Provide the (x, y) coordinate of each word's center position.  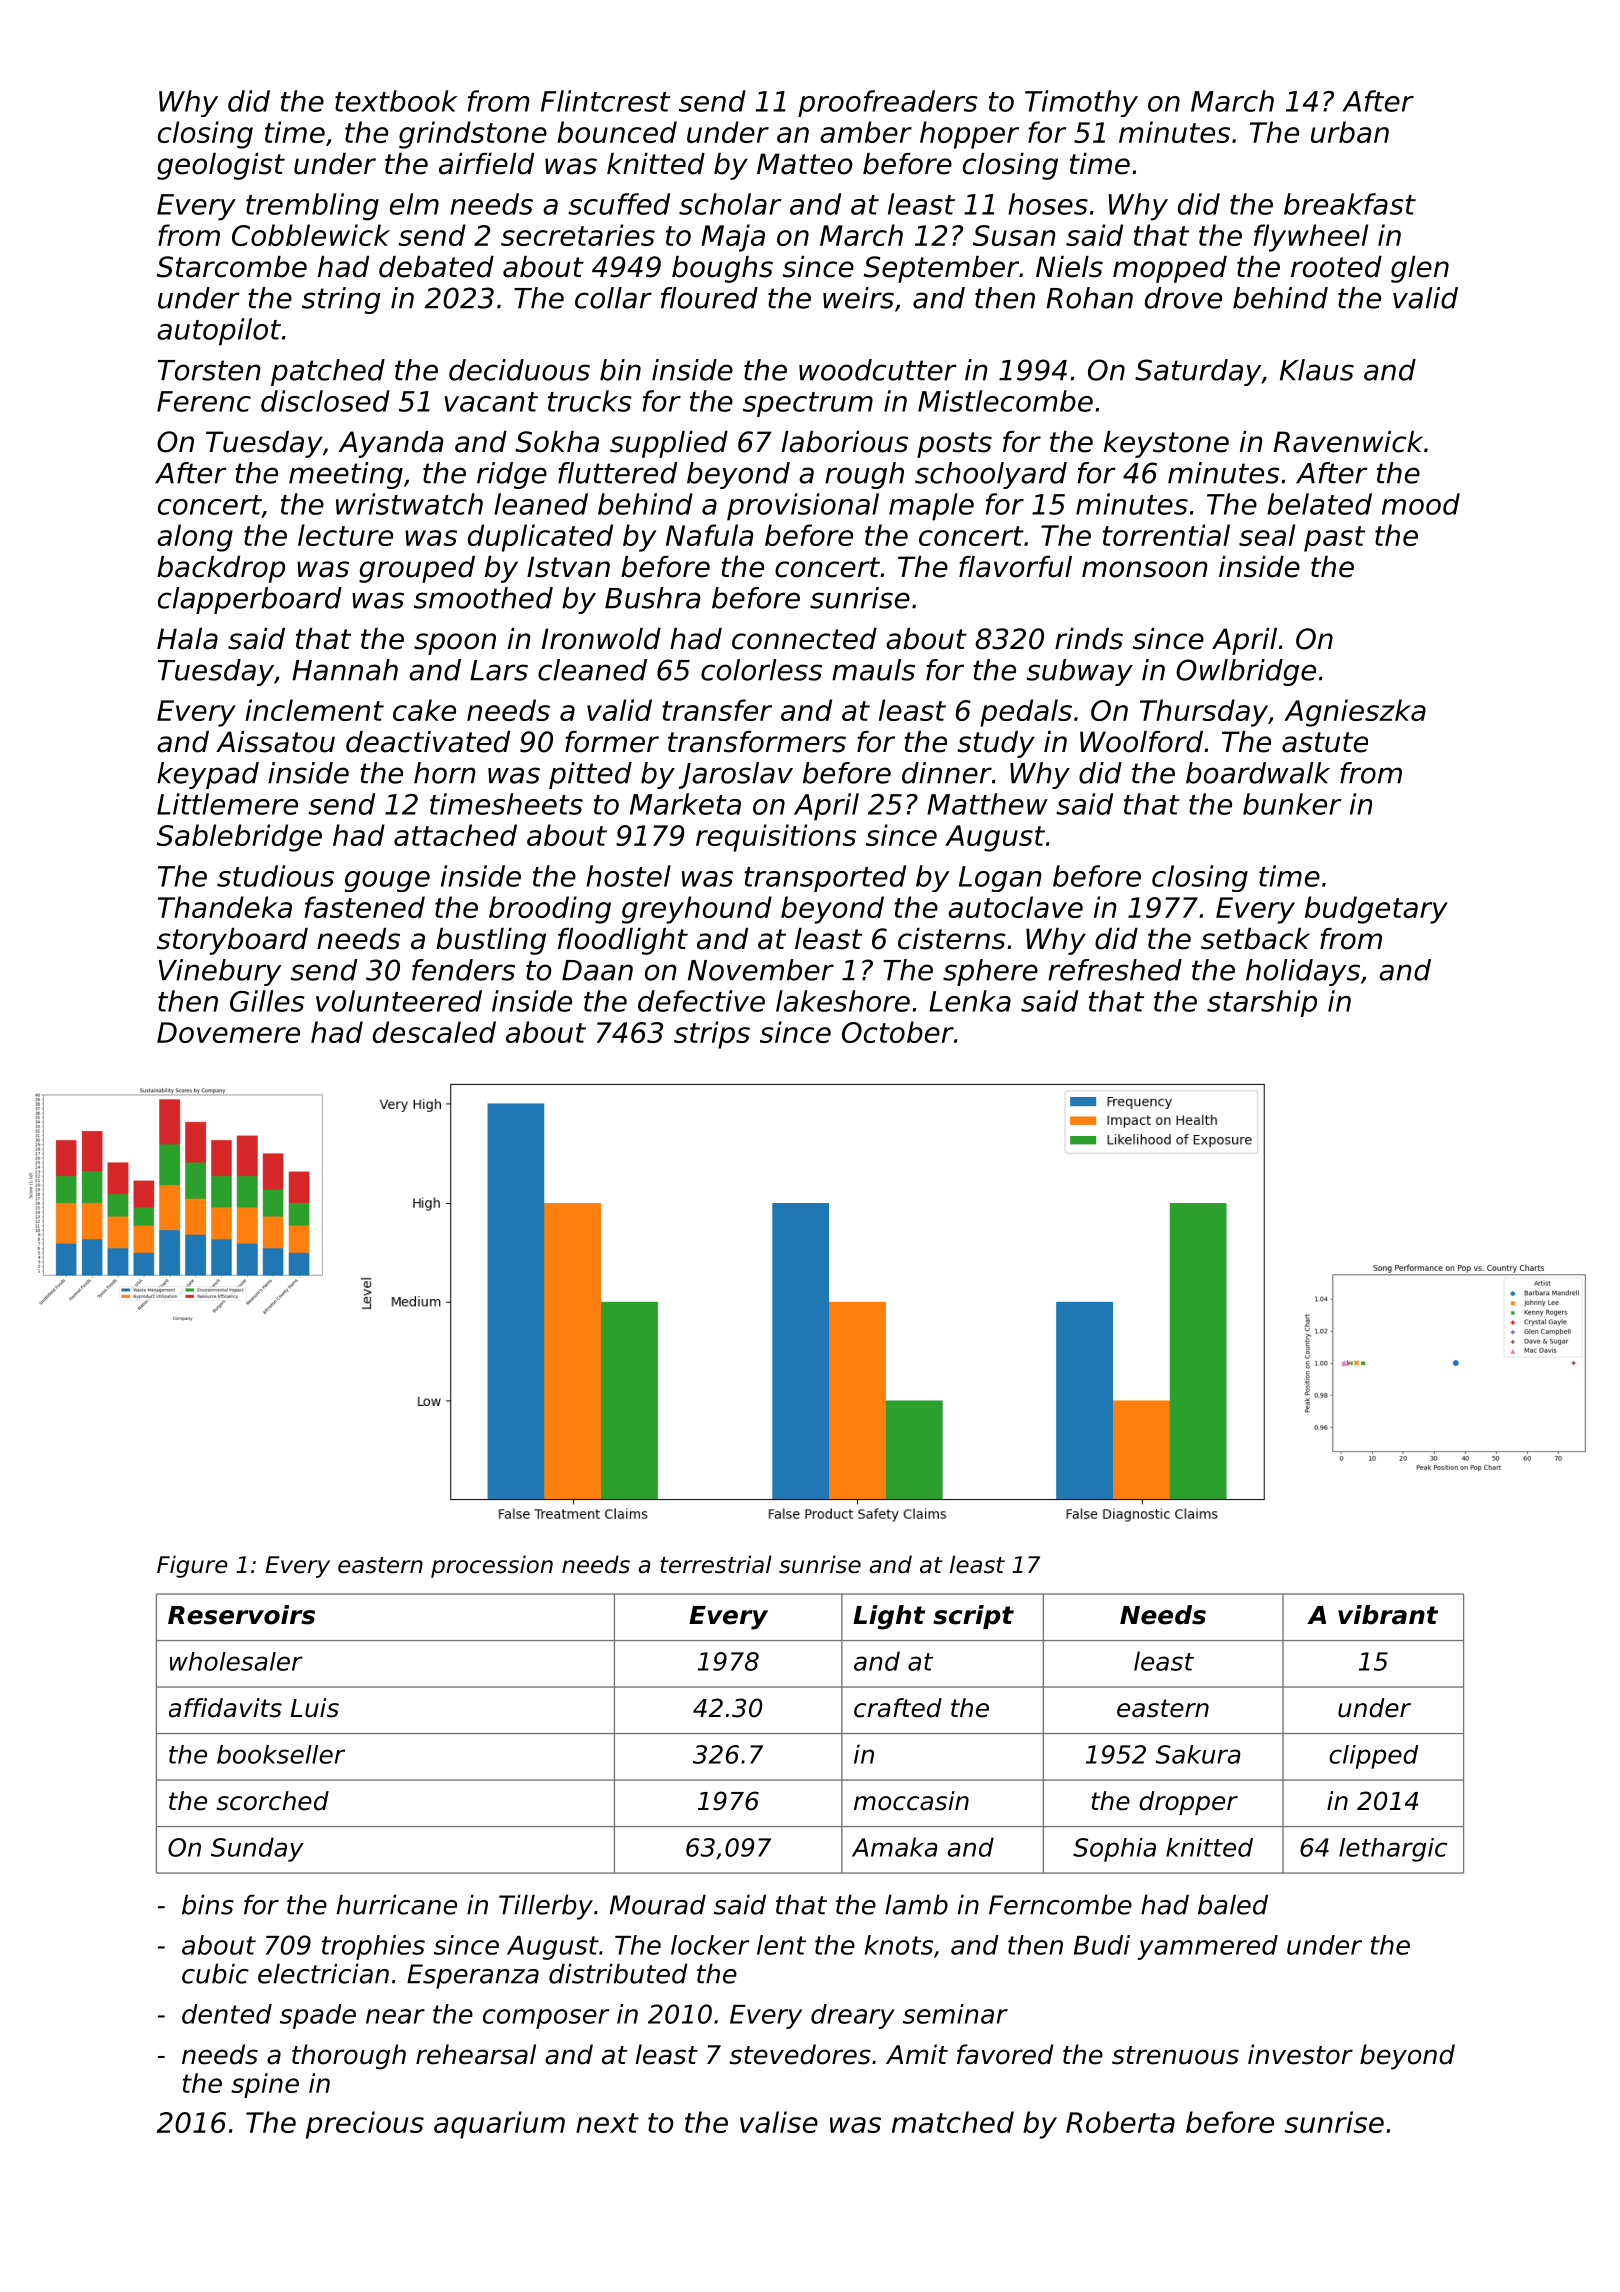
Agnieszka (1355, 713)
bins (208, 1904)
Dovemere (228, 1032)
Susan (1014, 235)
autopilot (219, 332)
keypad (208, 775)
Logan (1000, 879)
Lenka (970, 1001)
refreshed (1115, 970)
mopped (1170, 269)
